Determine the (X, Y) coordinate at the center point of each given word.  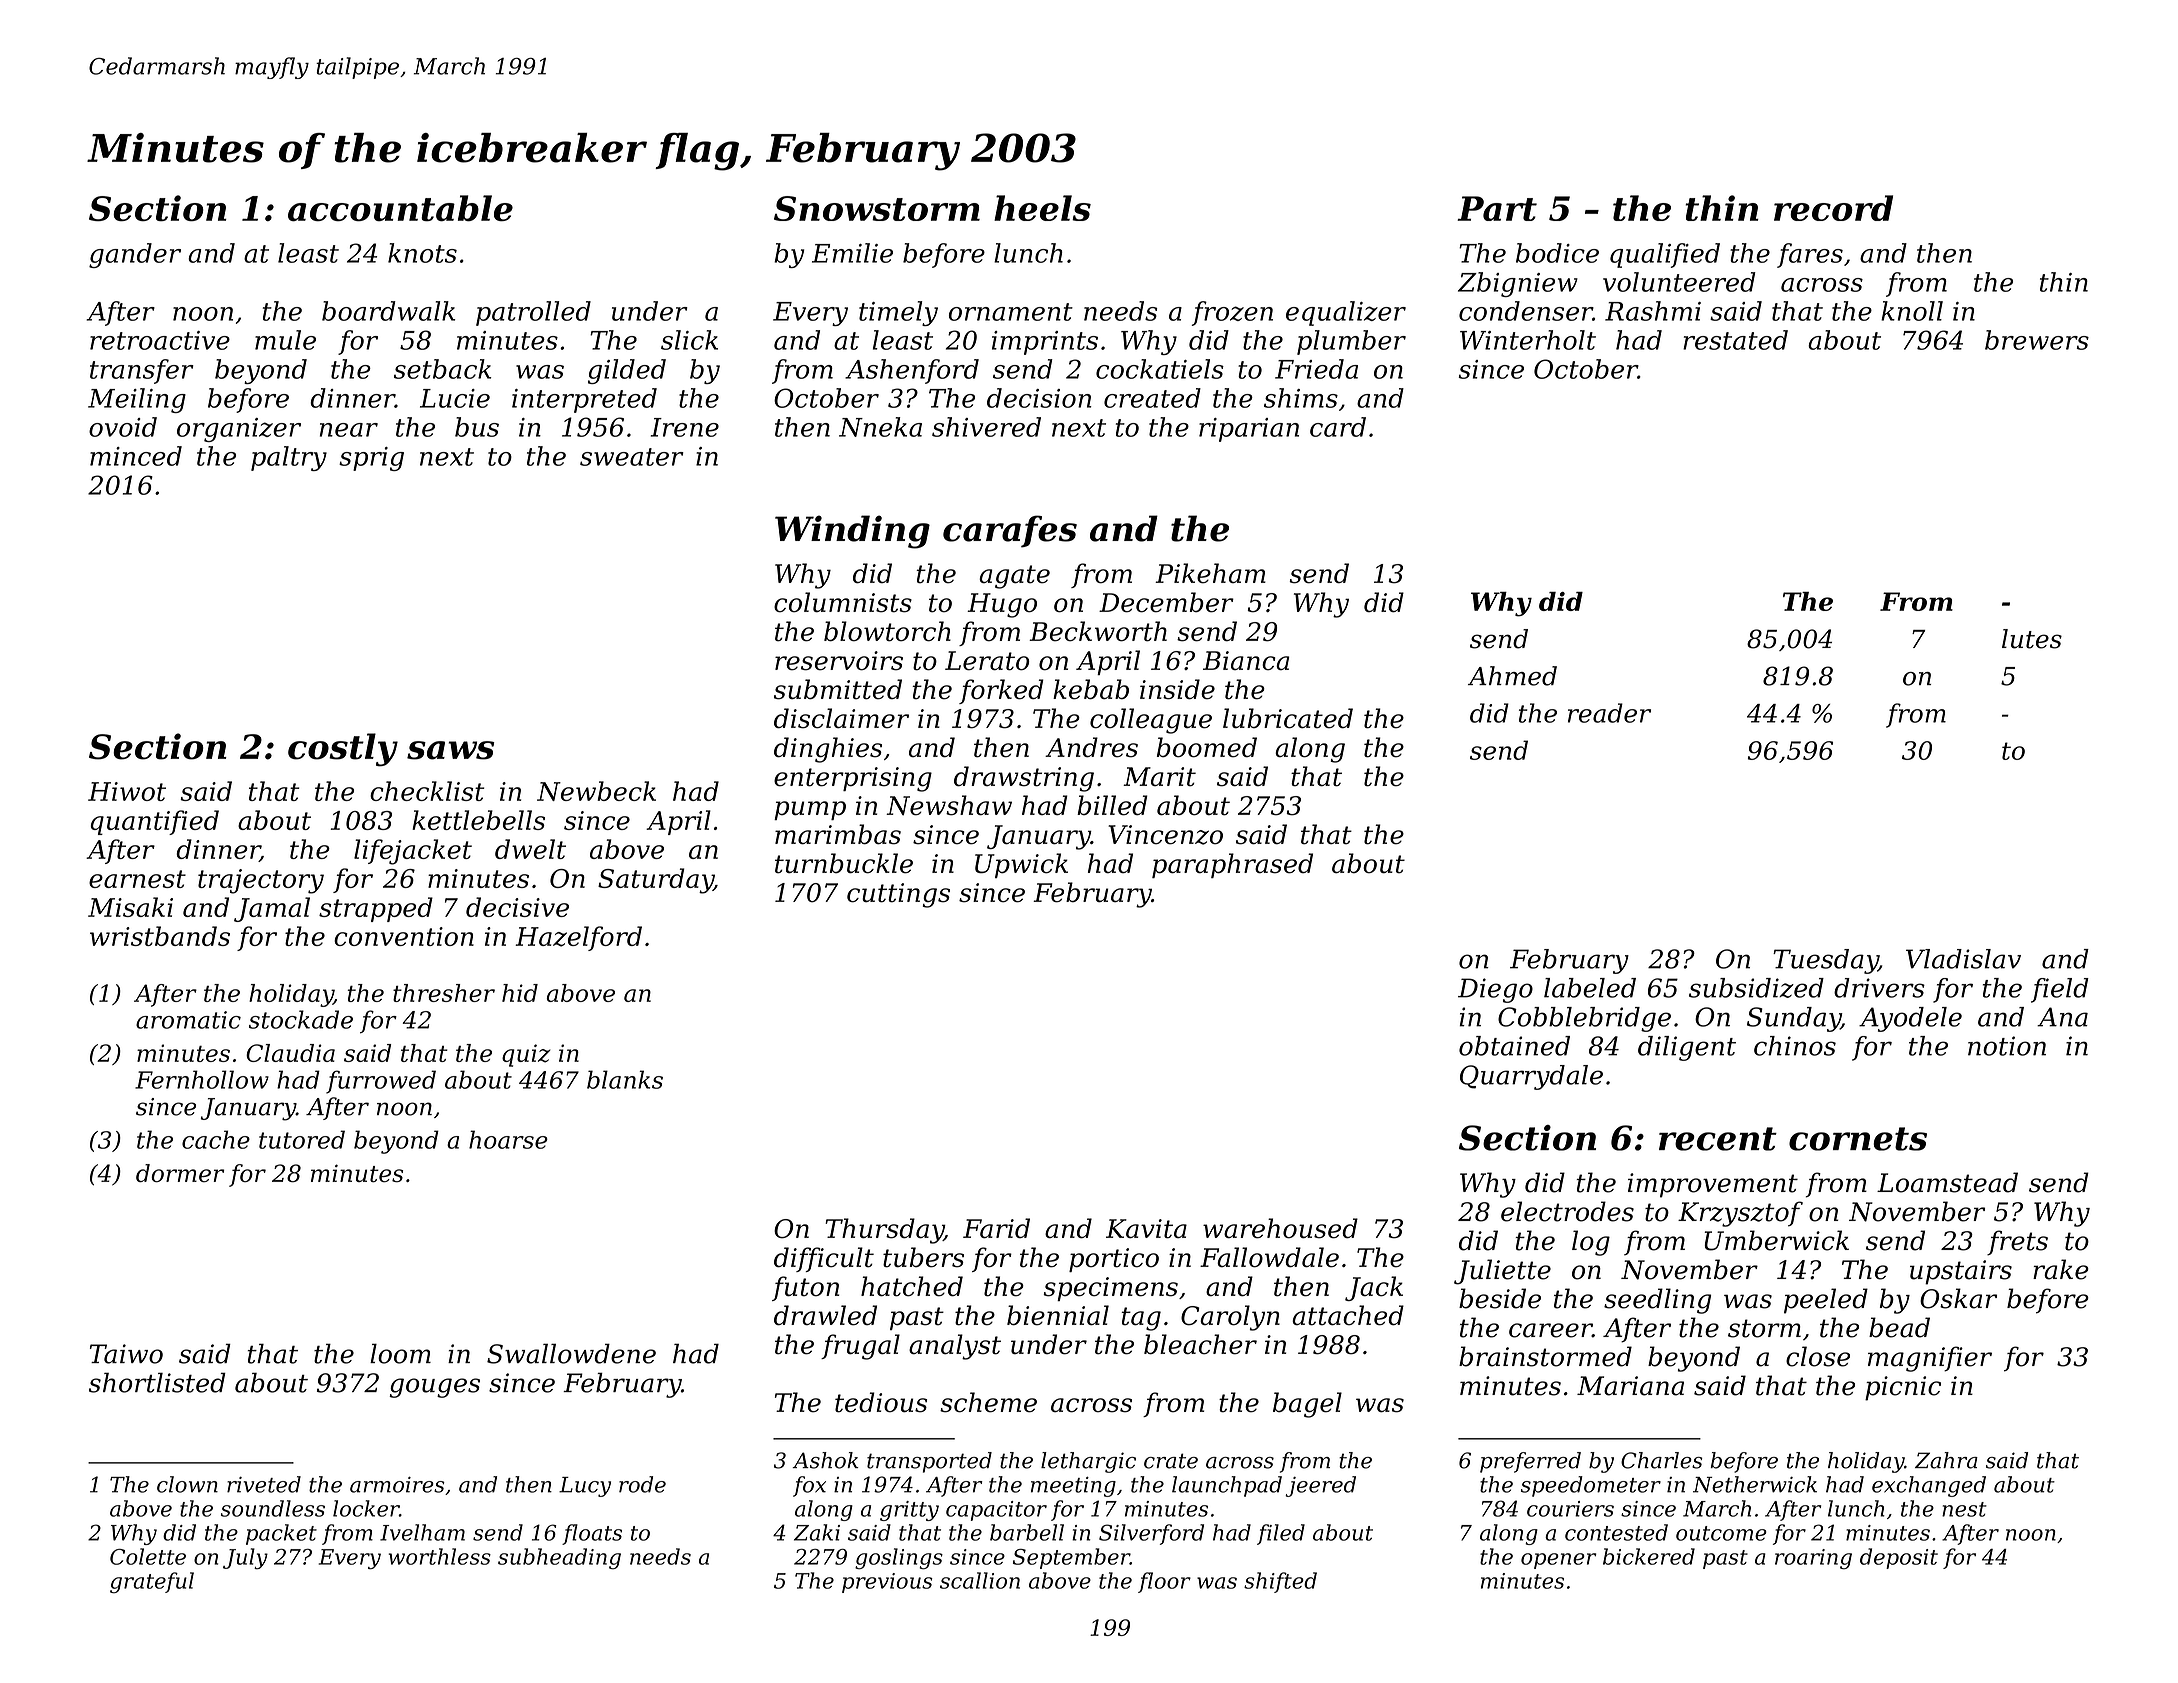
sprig (371, 459)
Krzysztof (1740, 1214)
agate (1014, 577)
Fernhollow (202, 1079)
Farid (996, 1228)
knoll (1912, 311)
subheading (559, 1558)
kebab (1091, 689)
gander (135, 255)
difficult (824, 1259)
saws (450, 750)
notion (2007, 1046)
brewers (2037, 340)
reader (1609, 713)
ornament (1011, 312)
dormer (180, 1173)
